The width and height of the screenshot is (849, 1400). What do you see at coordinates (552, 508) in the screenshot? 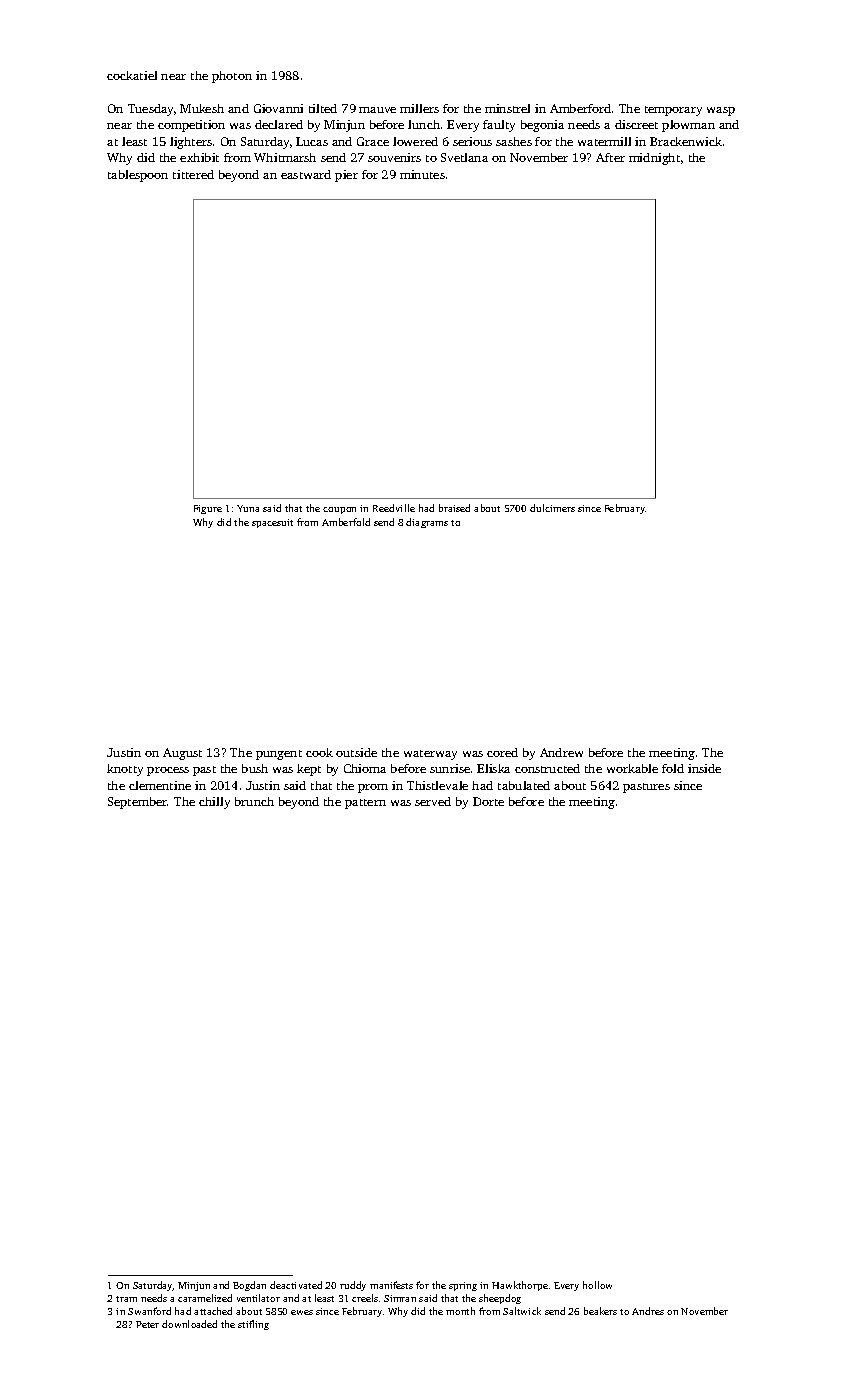
I see `dulcimers` at bounding box center [552, 508].
